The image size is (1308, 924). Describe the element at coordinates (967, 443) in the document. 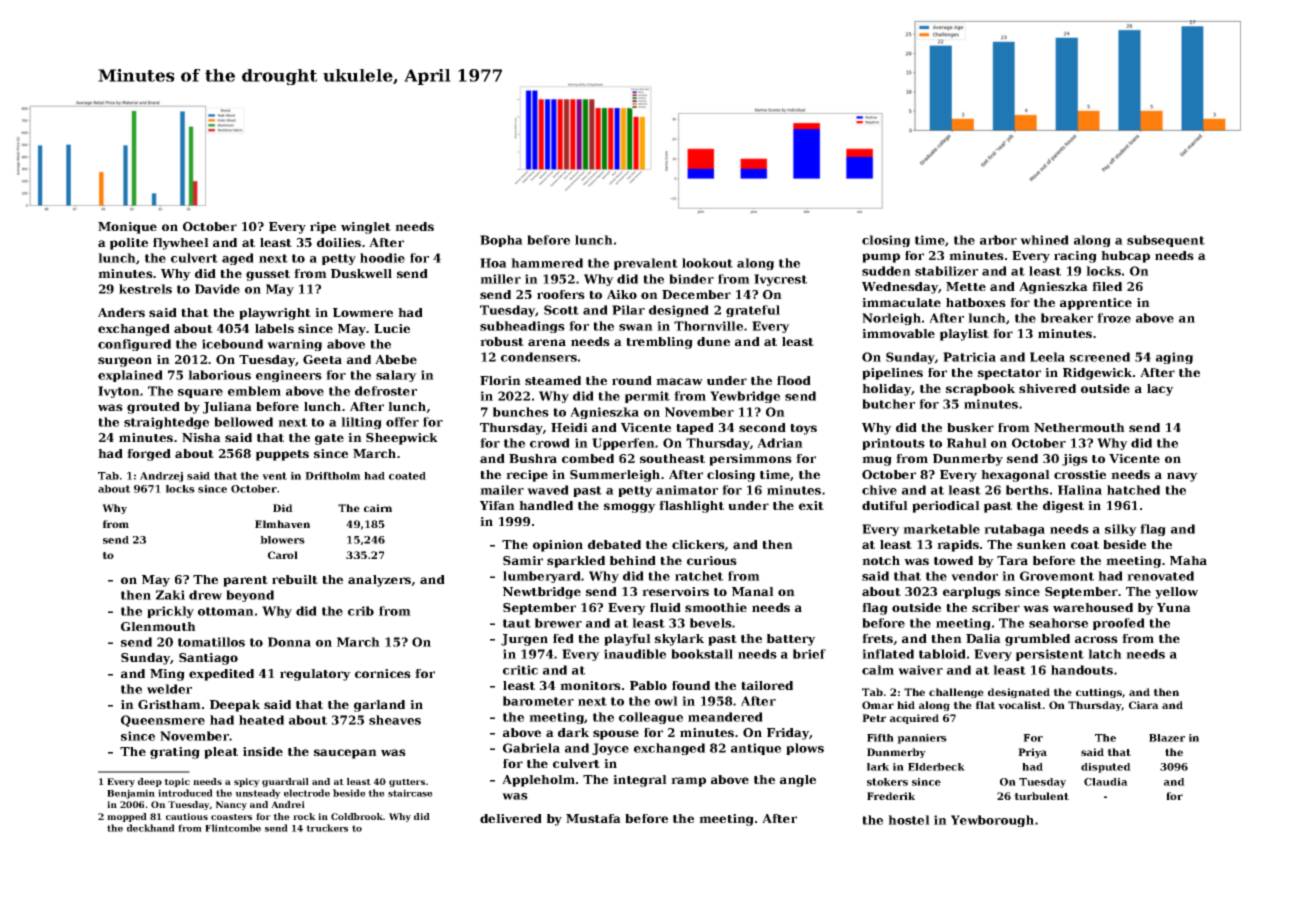

I see `Rahul` at that location.
